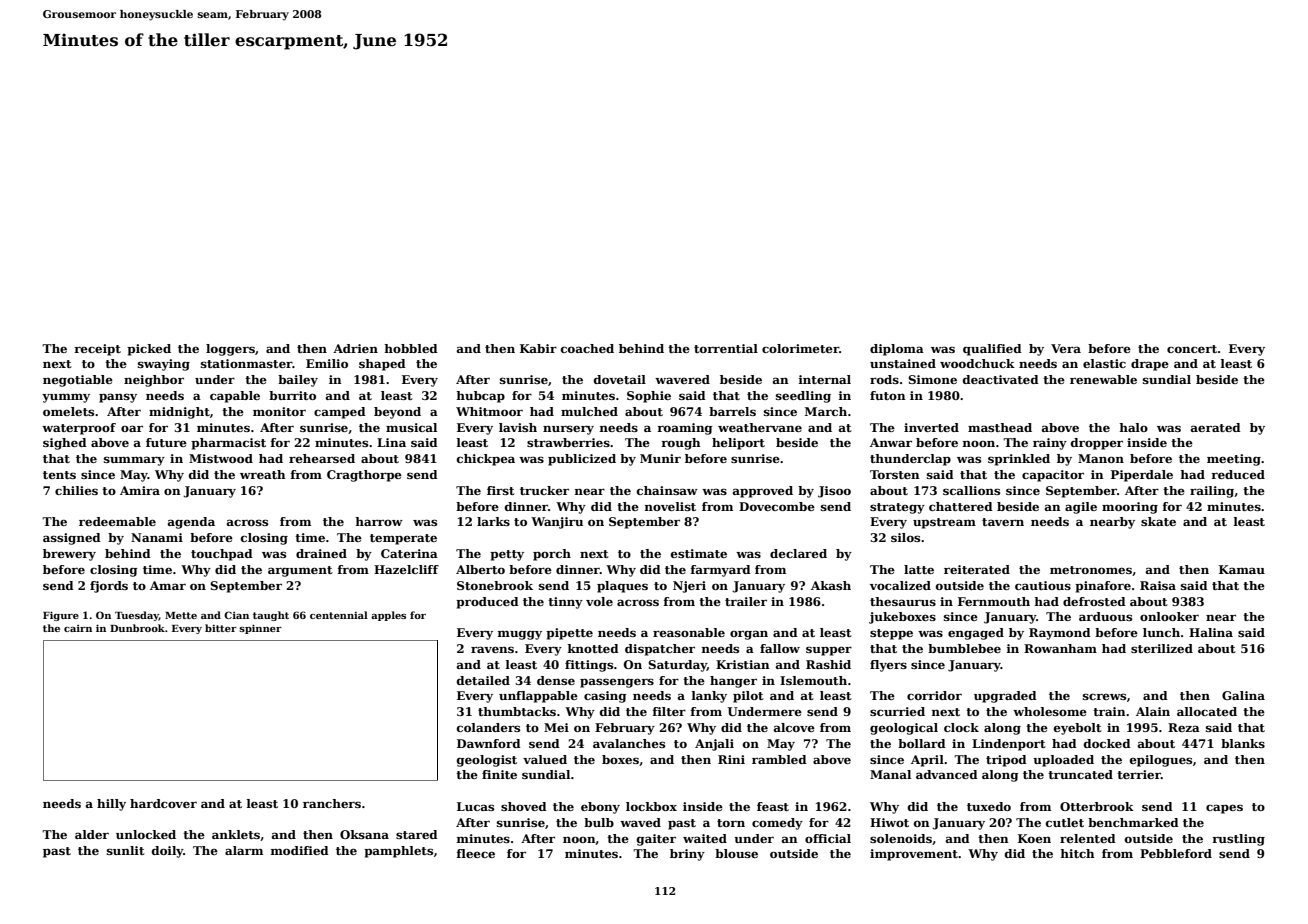 This screenshot has width=1308, height=924. I want to click on Dovecombe, so click(777, 506).
